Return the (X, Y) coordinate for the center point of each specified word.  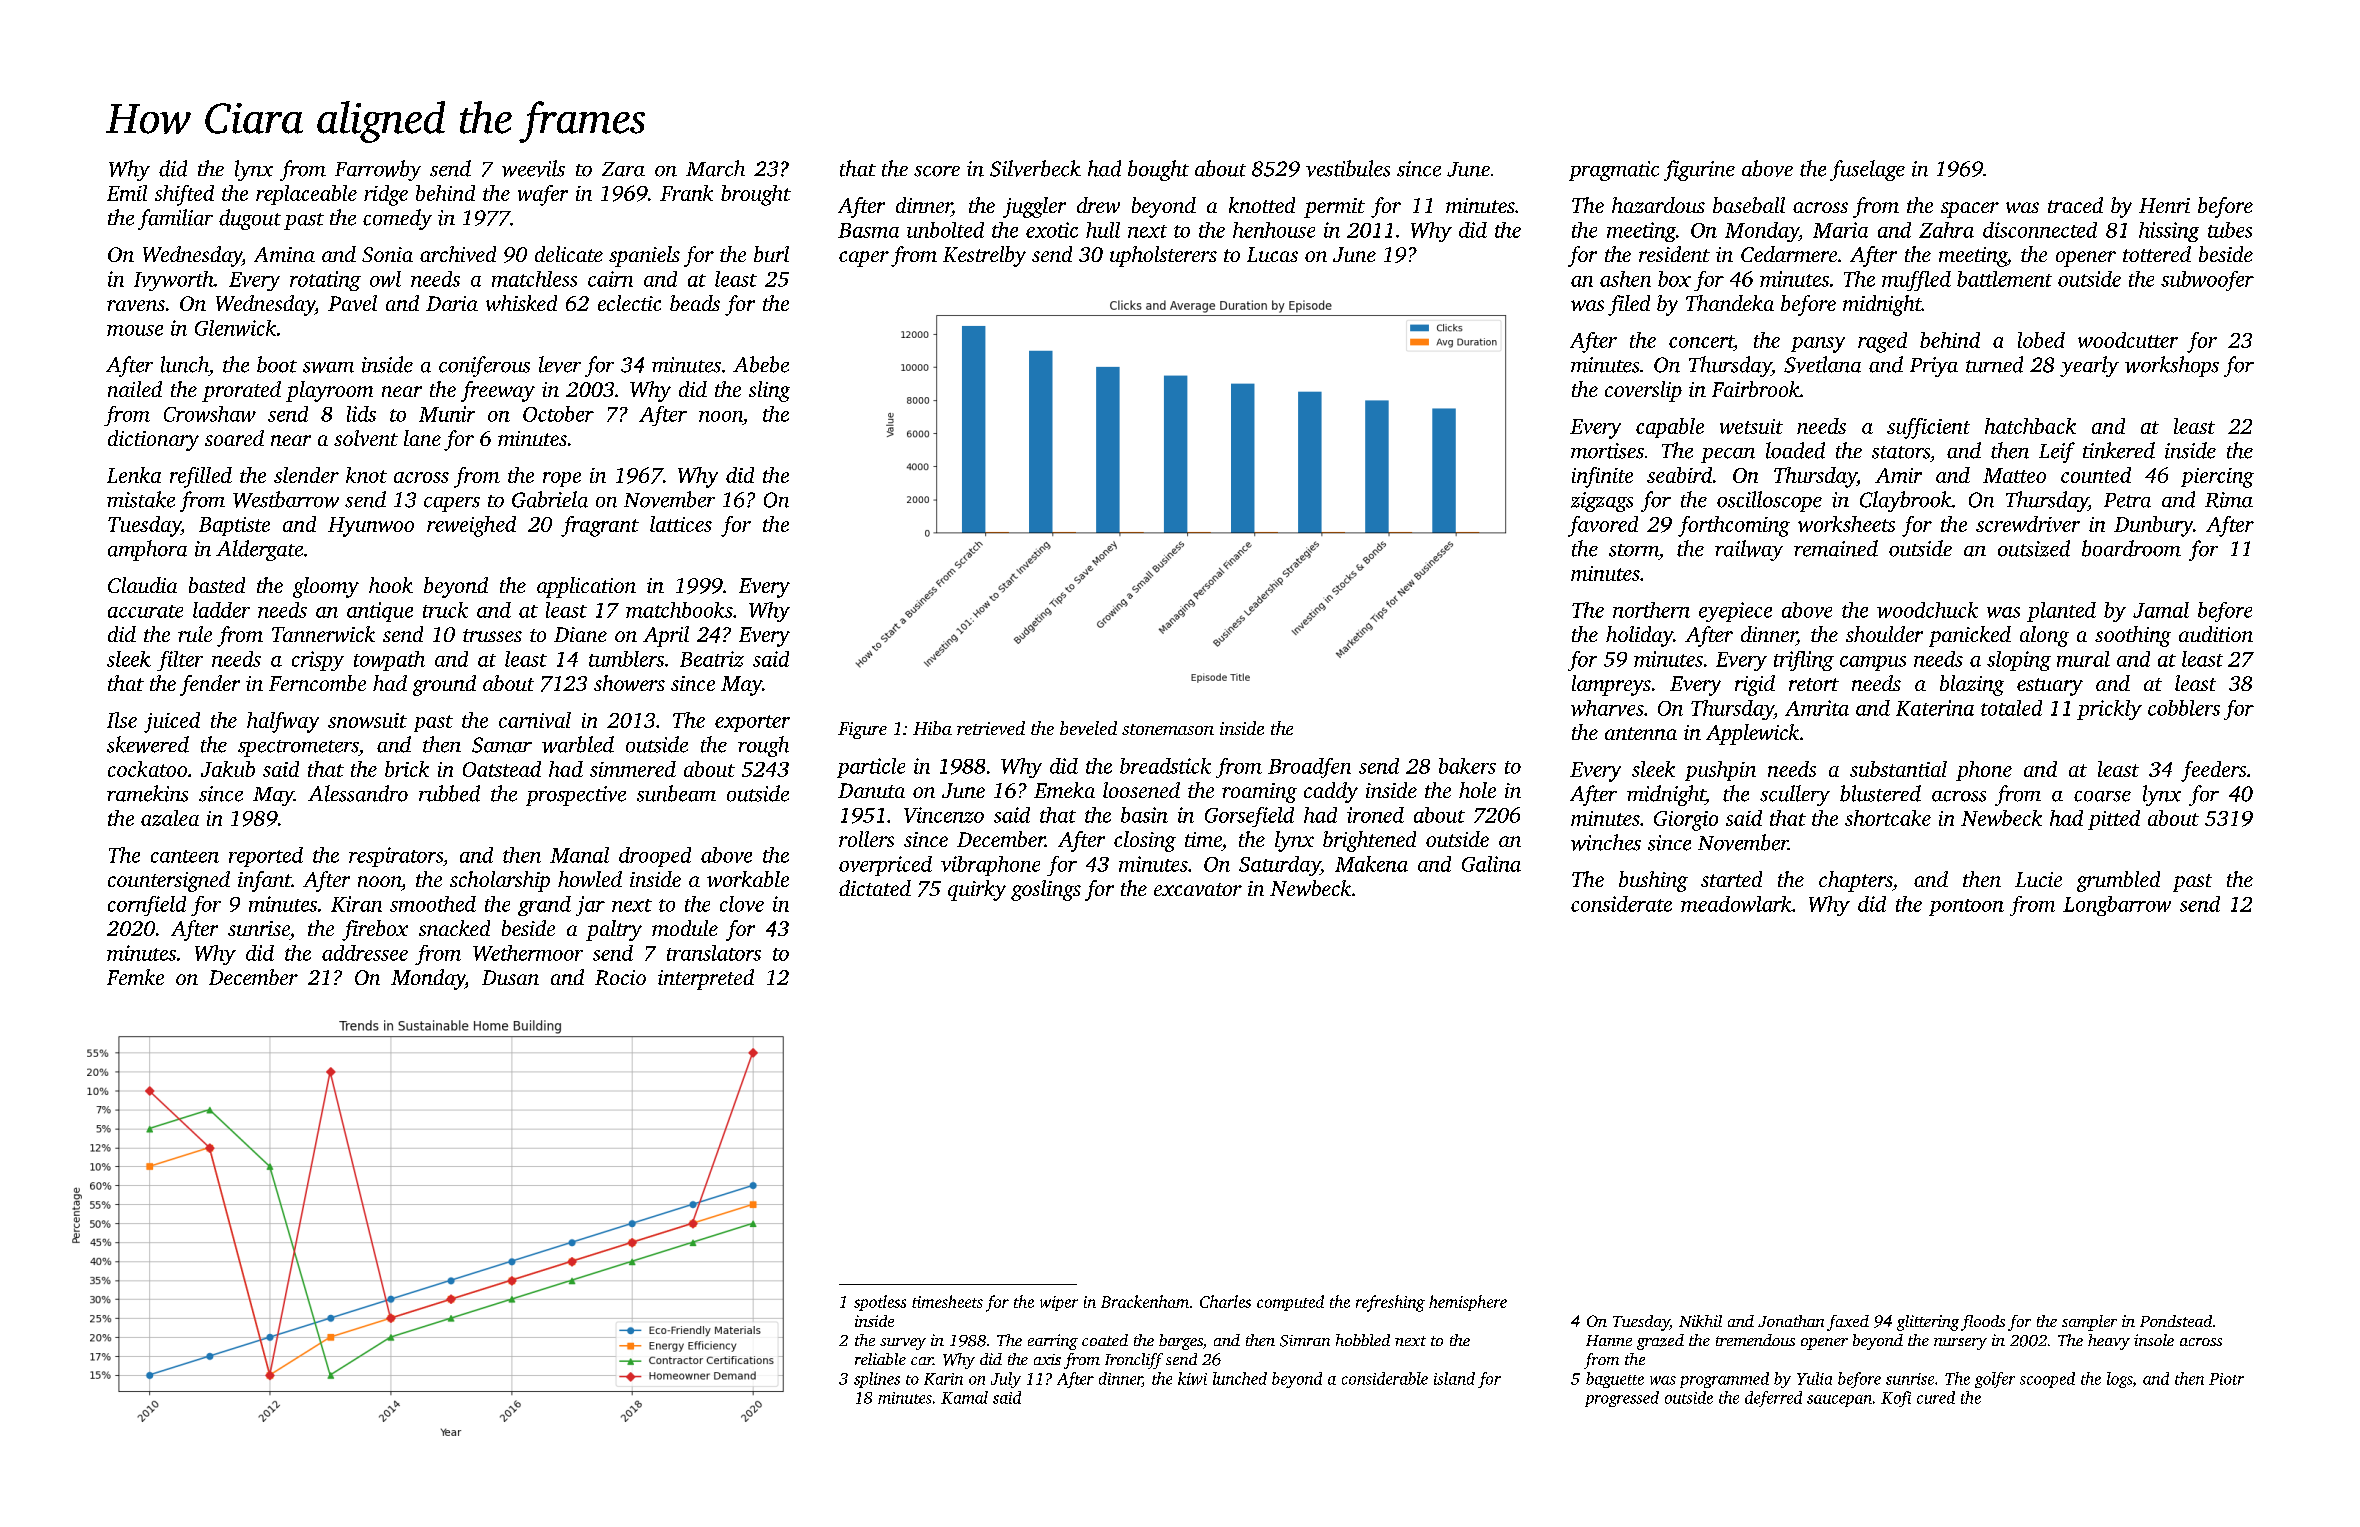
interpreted (706, 979)
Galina (1491, 864)
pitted (2114, 820)
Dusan (510, 977)
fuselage (1867, 170)
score (937, 171)
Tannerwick (323, 634)
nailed (135, 389)
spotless (880, 1303)
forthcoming (1734, 526)
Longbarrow (2117, 906)
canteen (185, 856)
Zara (623, 169)
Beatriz (712, 659)
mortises (1607, 451)
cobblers (2184, 708)
